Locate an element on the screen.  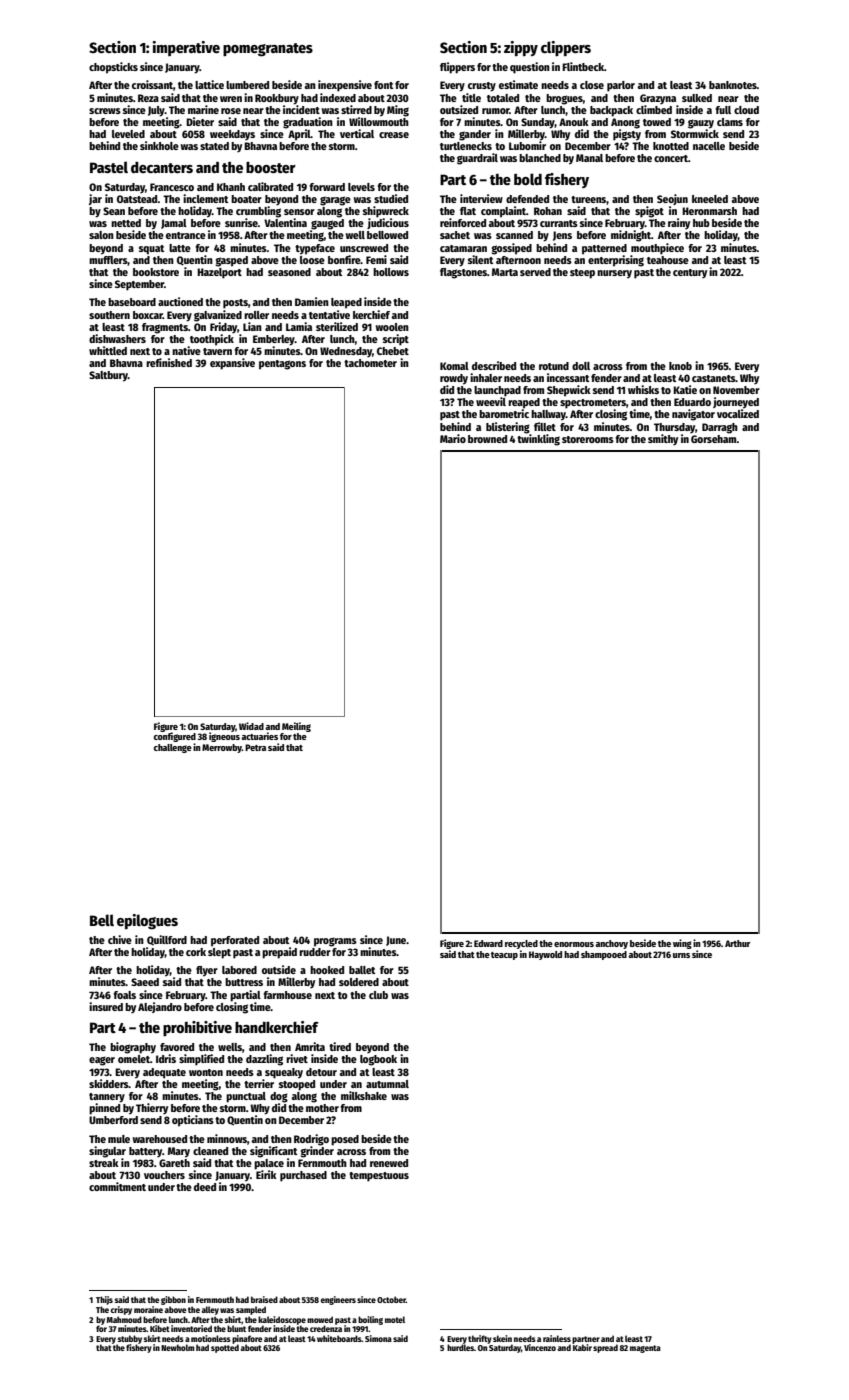
Meiling is located at coordinates (296, 727).
